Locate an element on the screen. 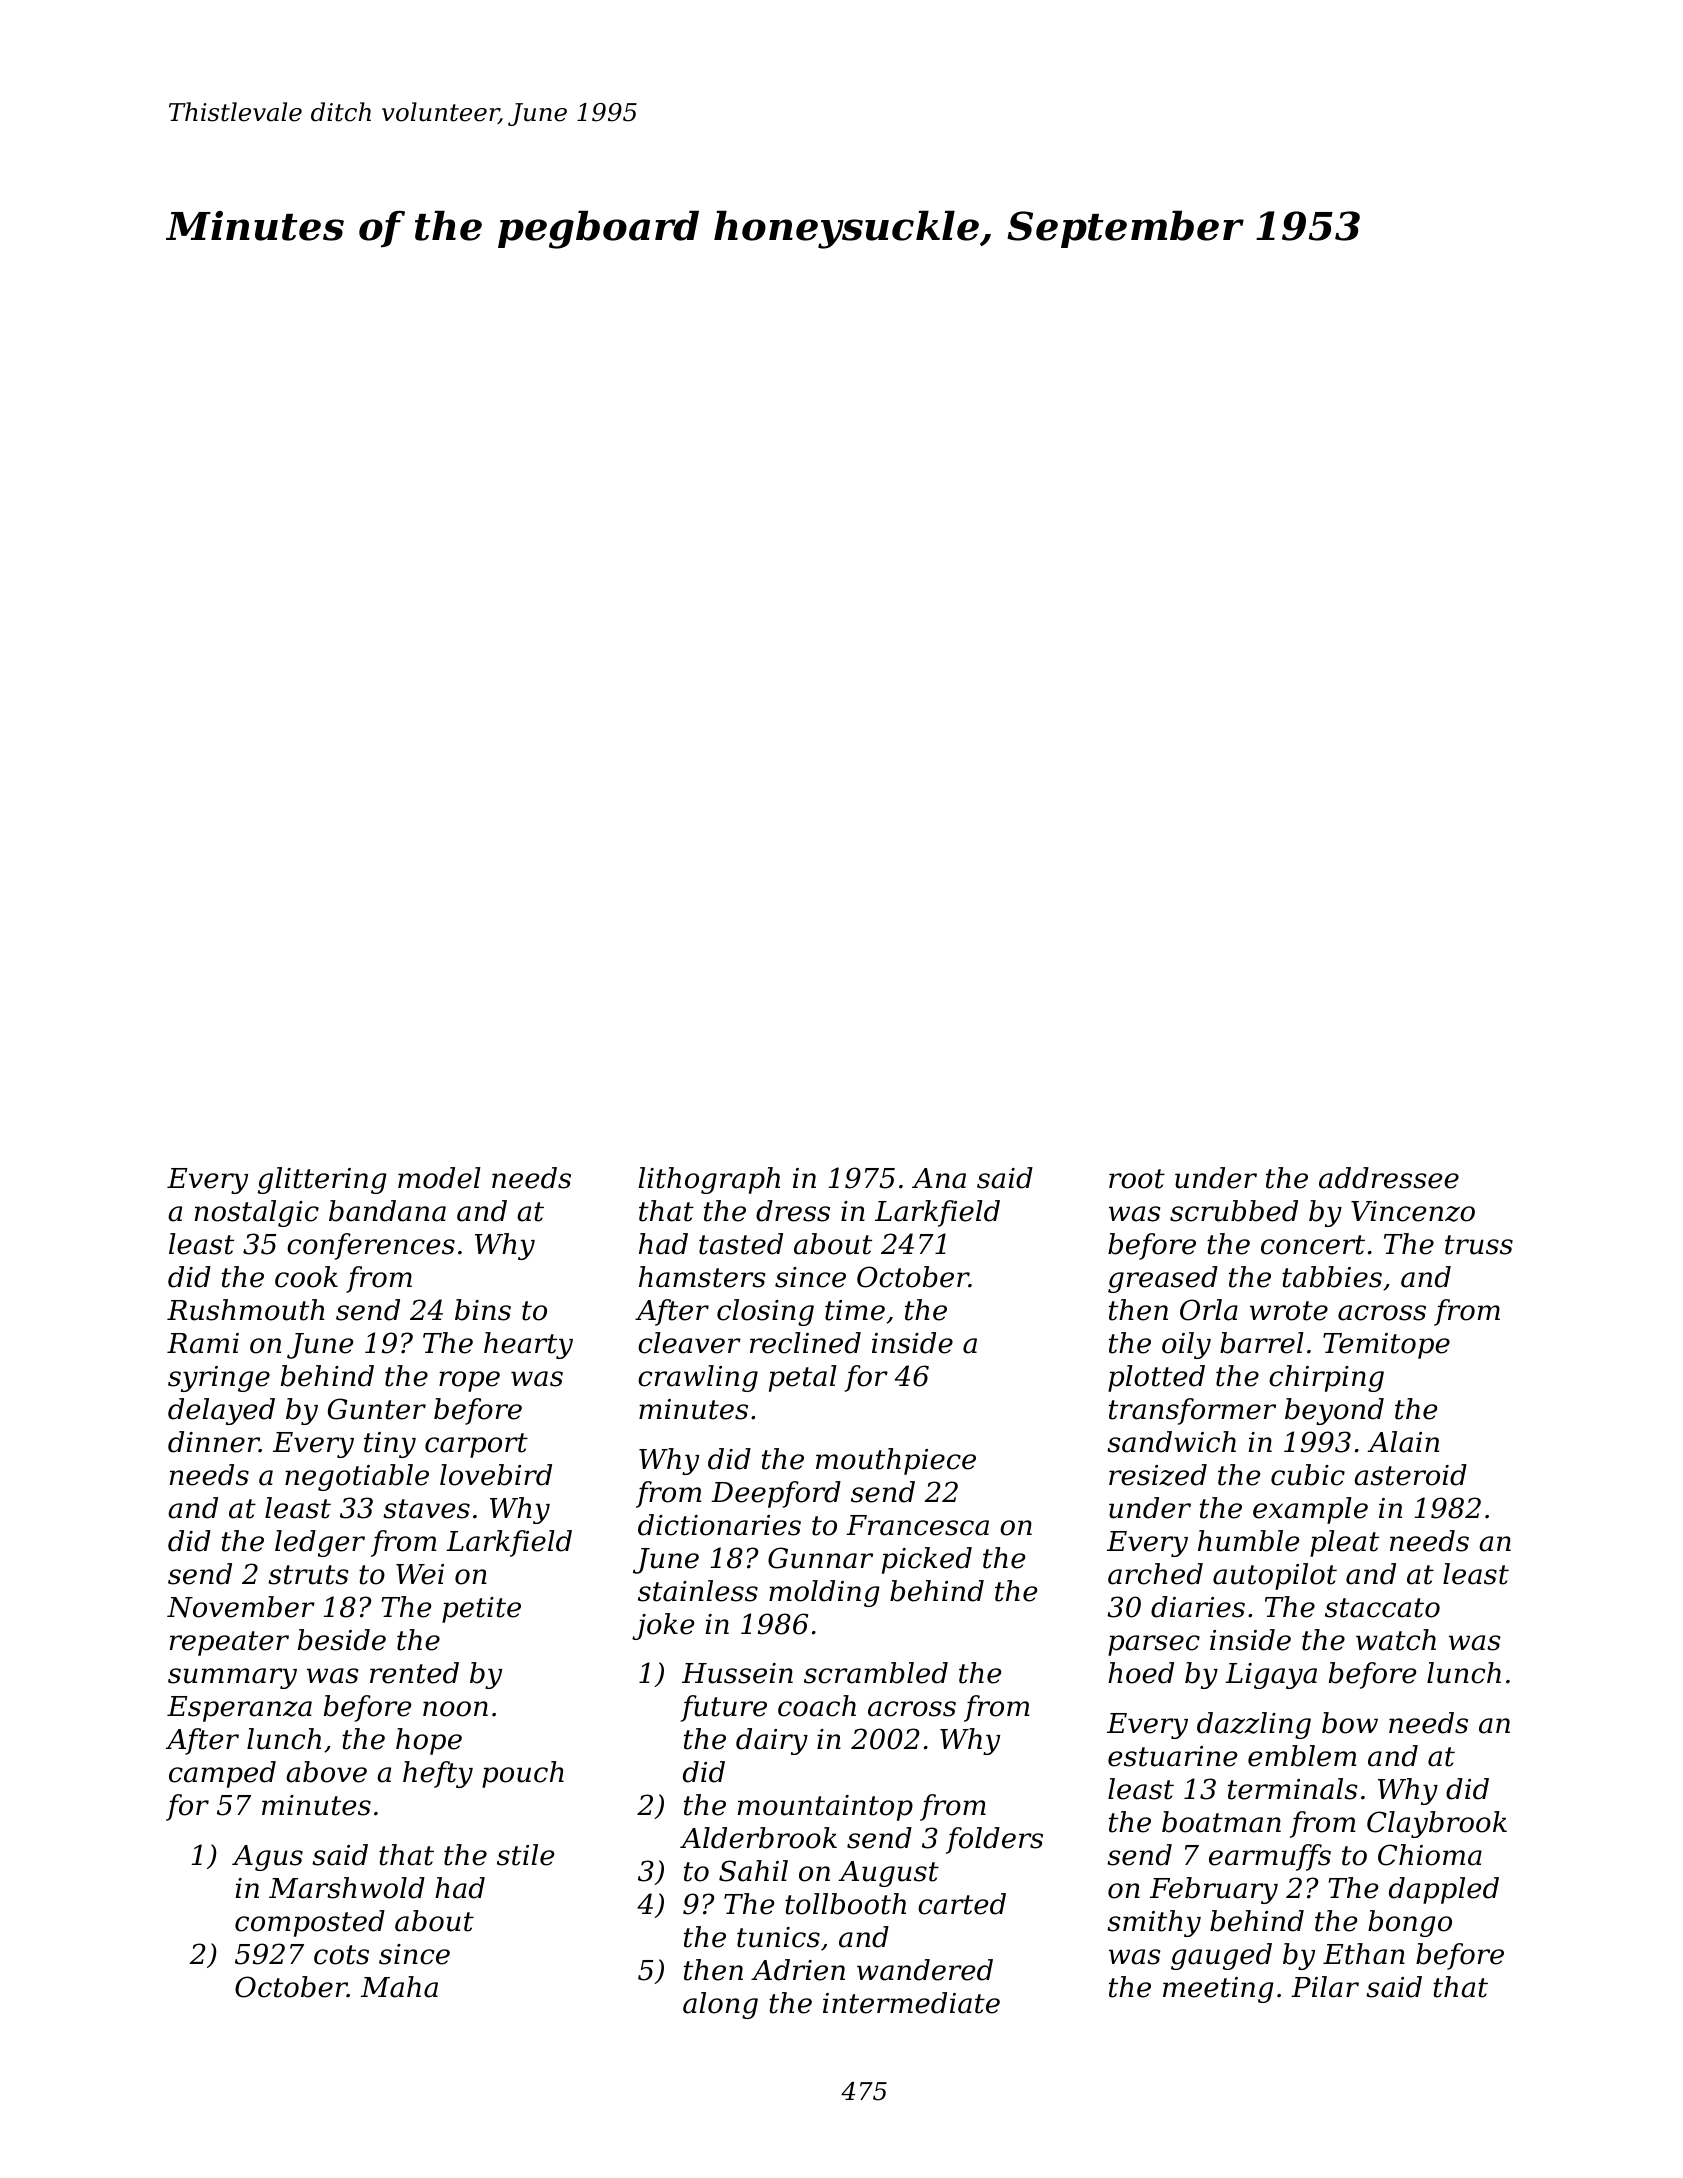 The height and width of the screenshot is (2178, 1683). Agus is located at coordinates (267, 1858).
